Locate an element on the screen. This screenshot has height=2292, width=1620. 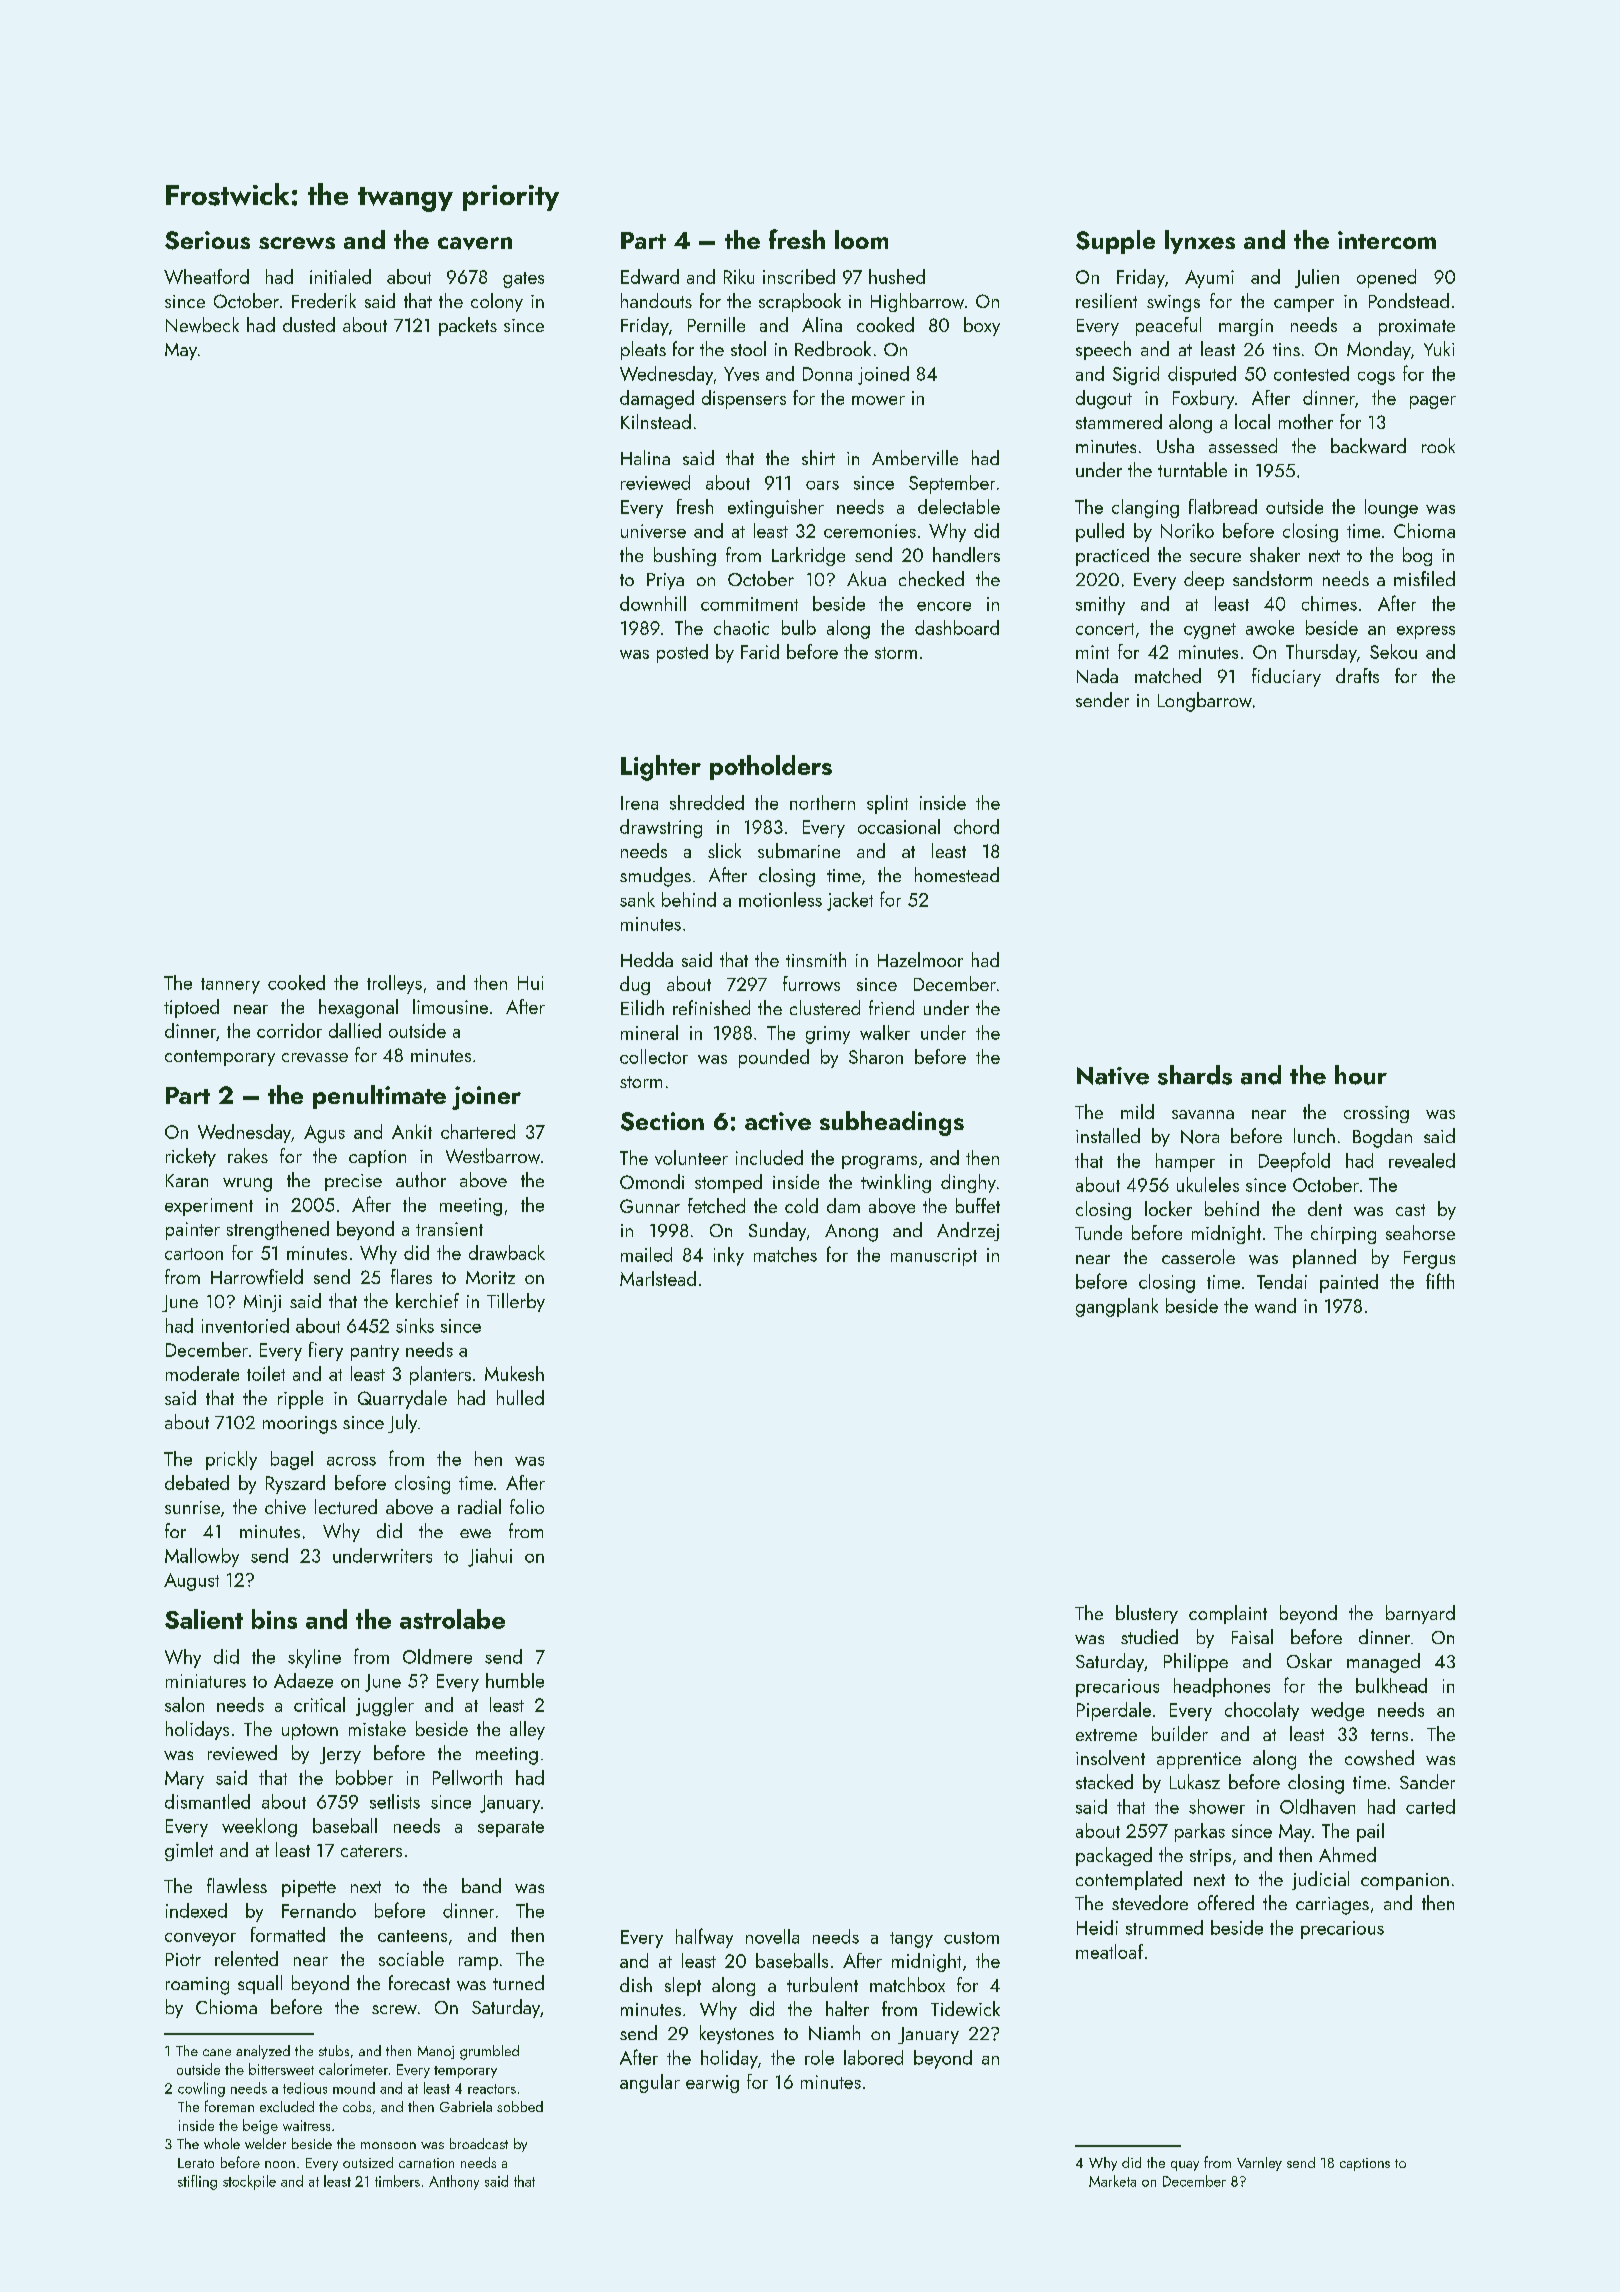
Marlstead is located at coordinates (658, 1278).
